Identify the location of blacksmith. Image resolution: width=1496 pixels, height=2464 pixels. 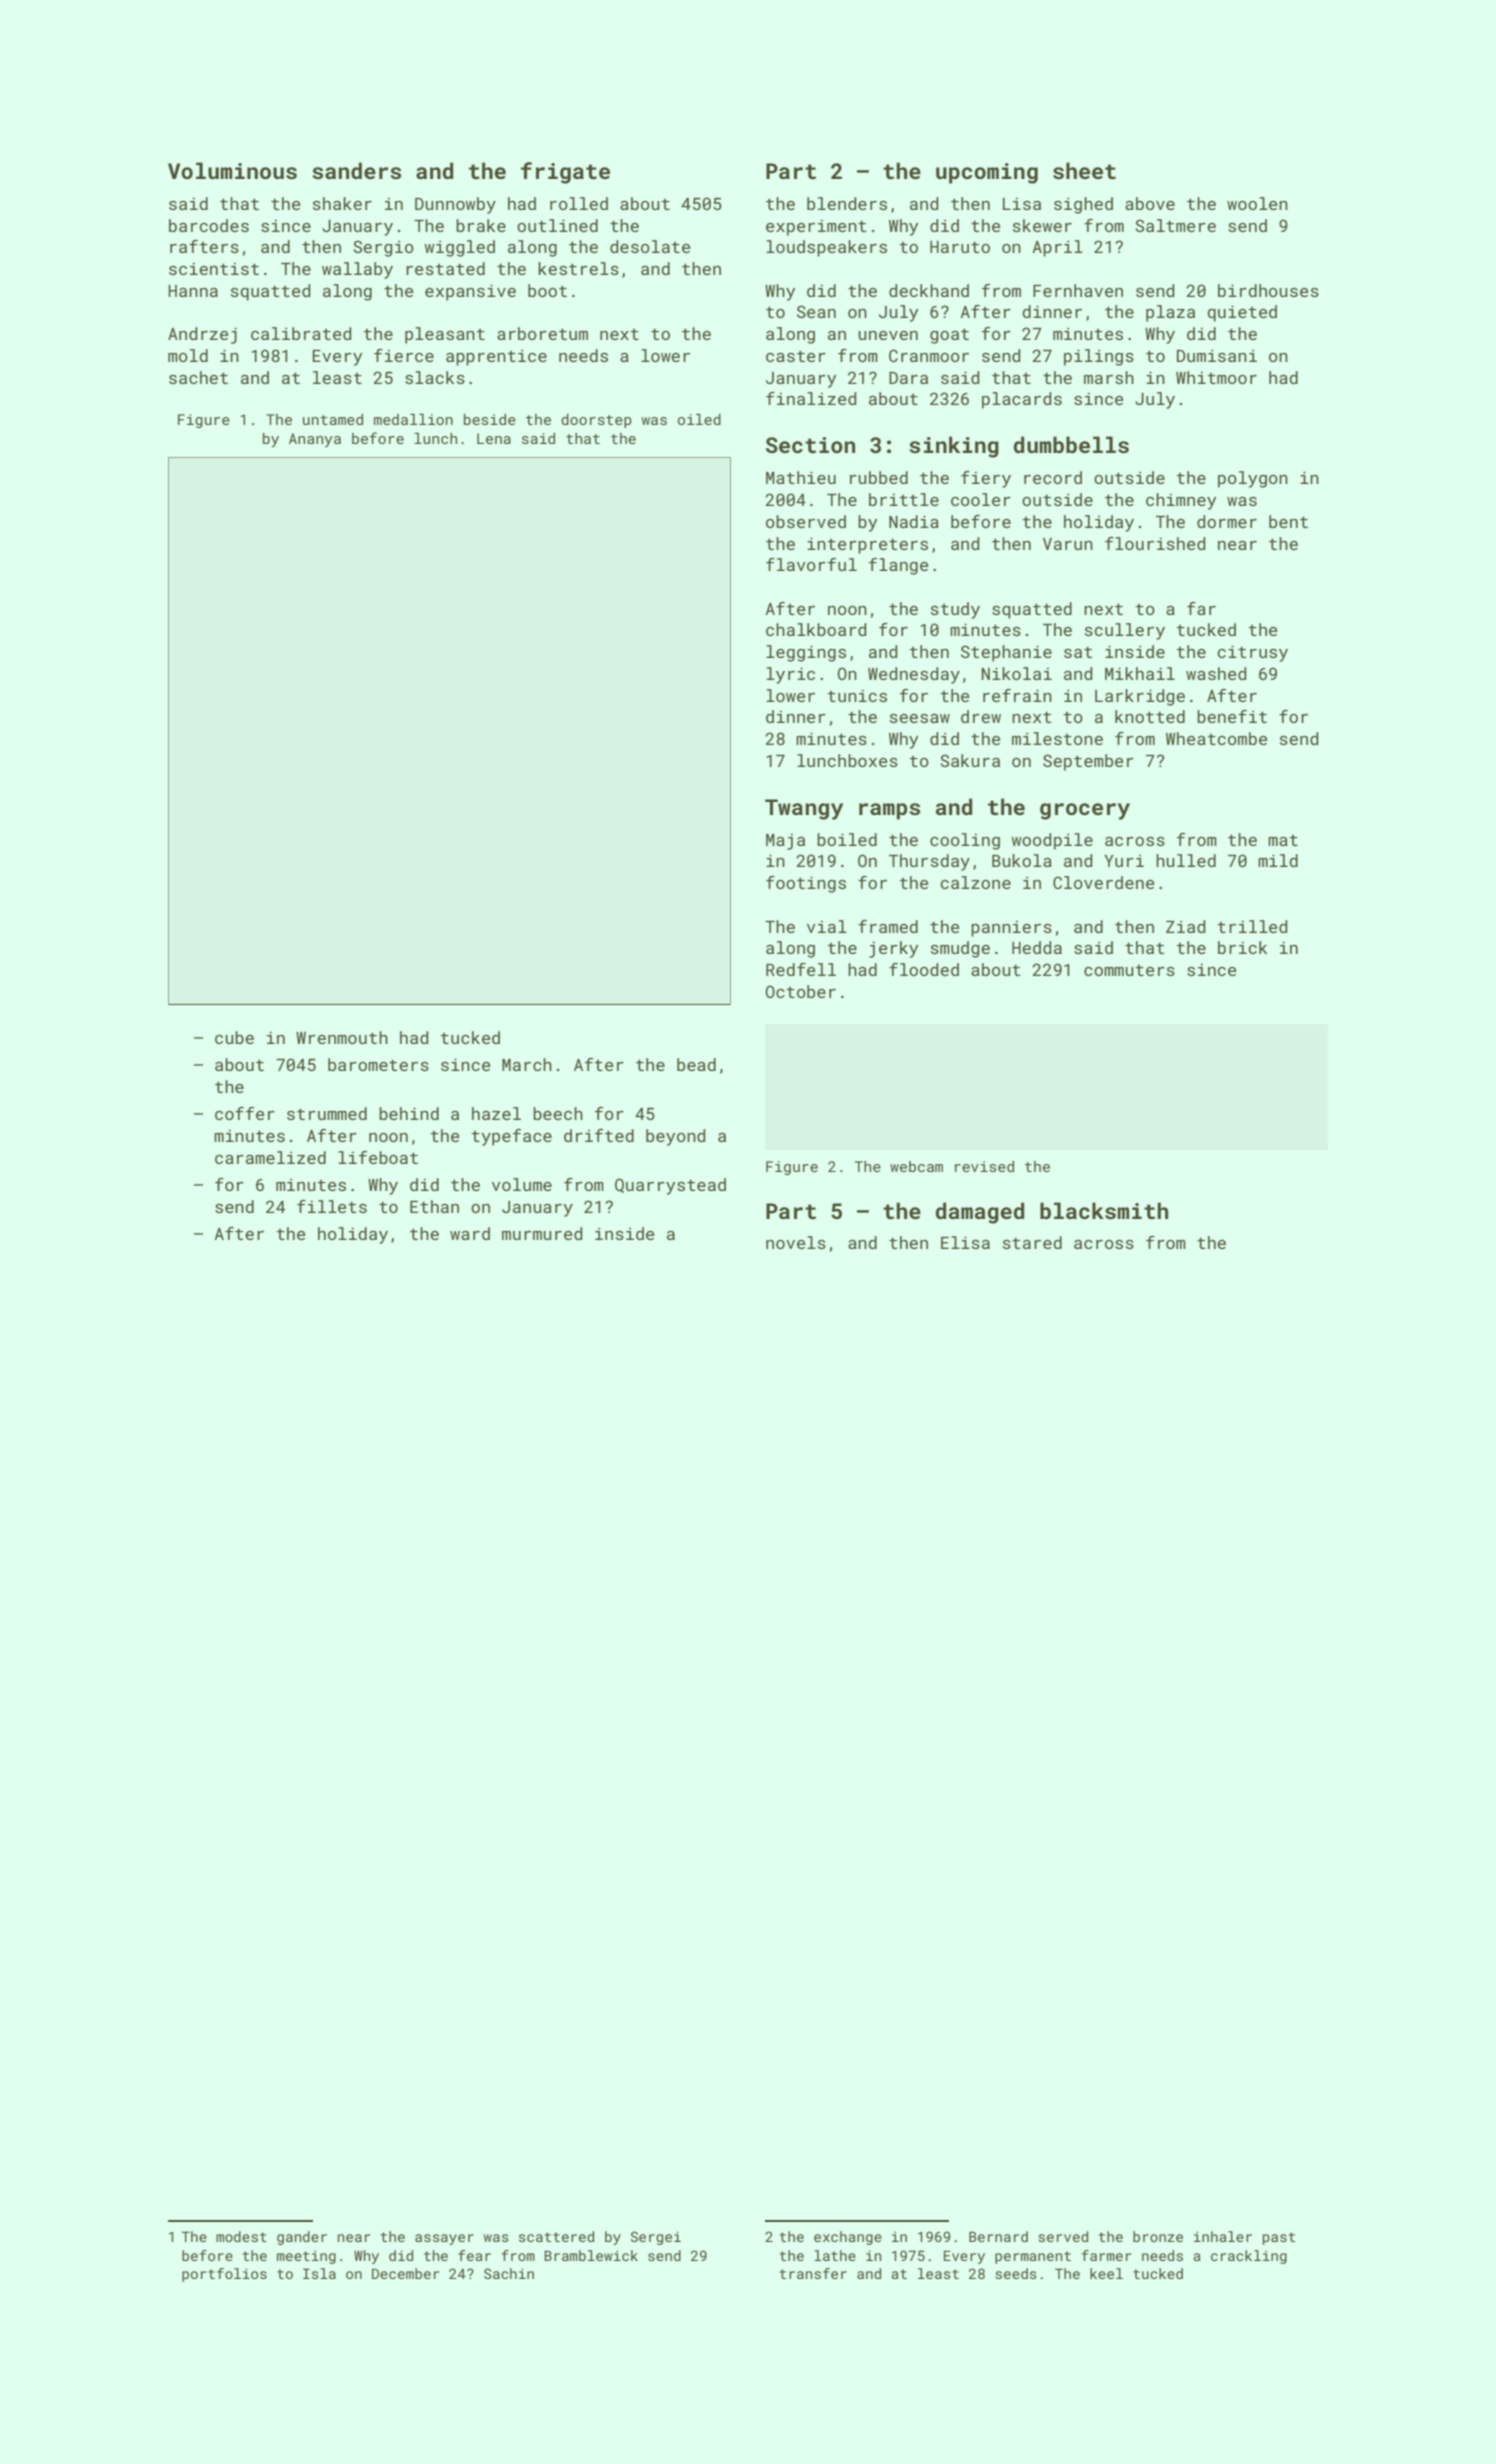
(1104, 1210).
